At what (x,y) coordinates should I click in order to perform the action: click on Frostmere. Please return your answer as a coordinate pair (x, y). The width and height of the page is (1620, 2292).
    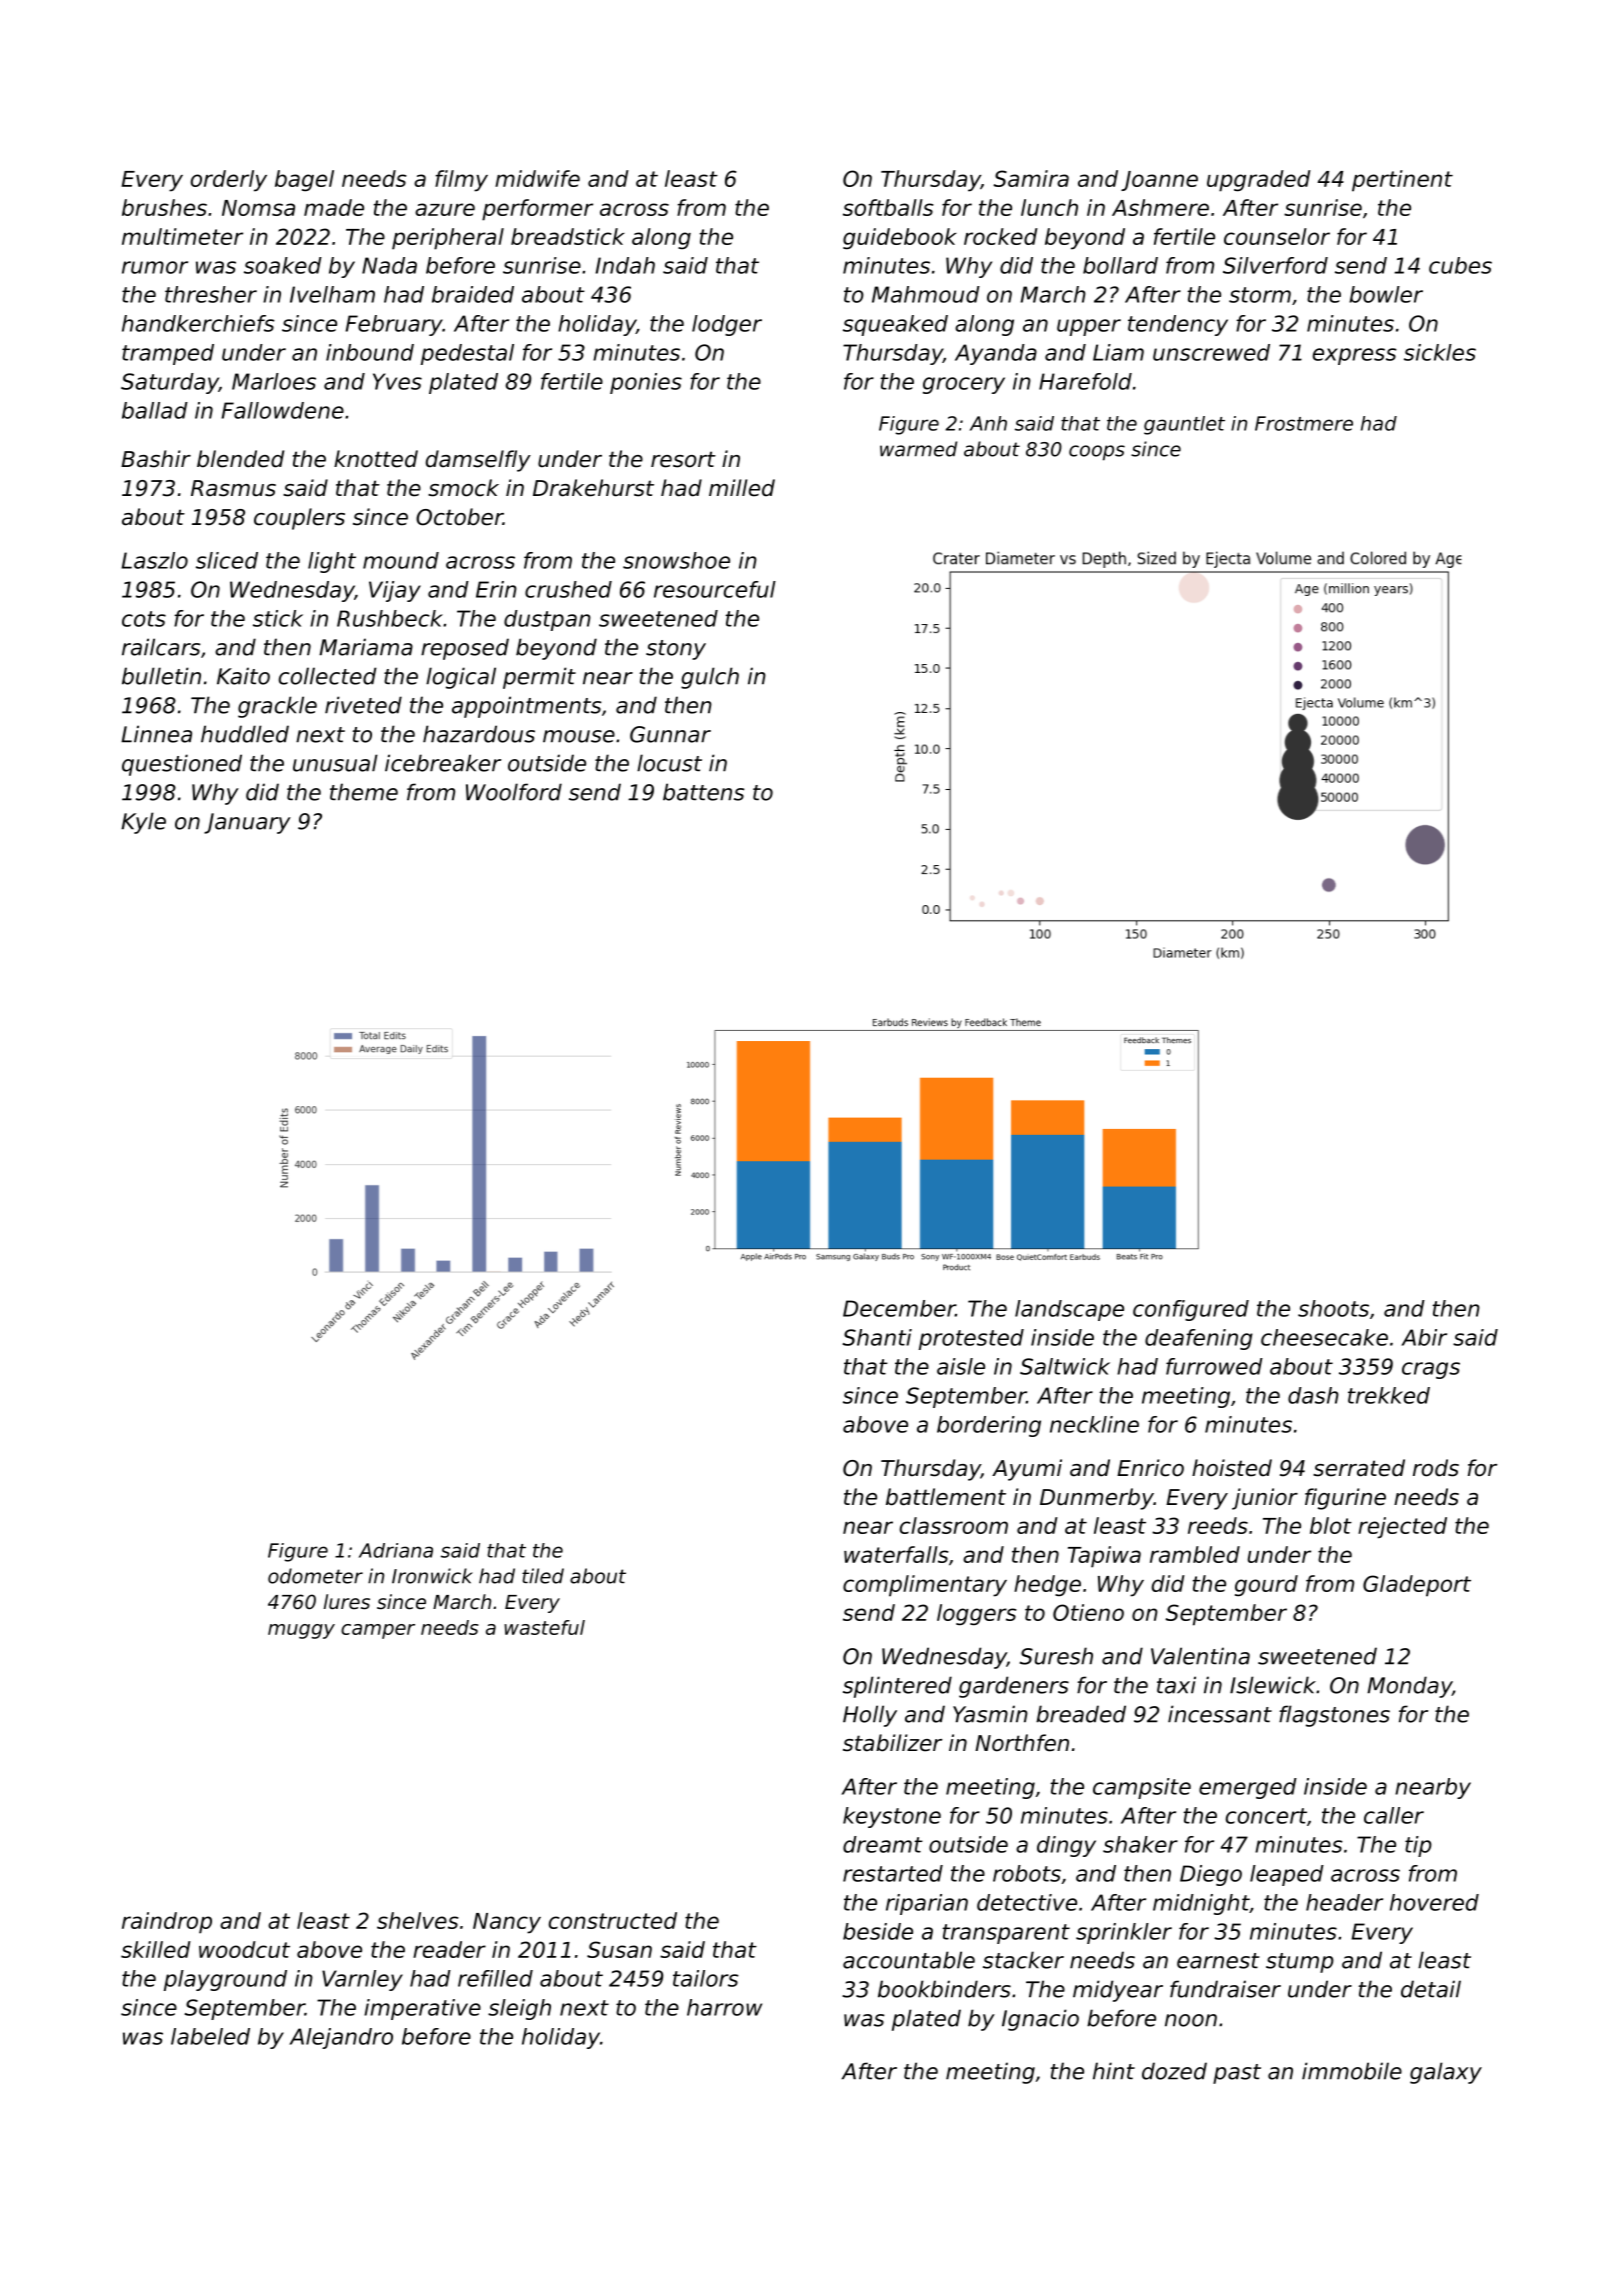
    Looking at the image, I should click on (1304, 423).
